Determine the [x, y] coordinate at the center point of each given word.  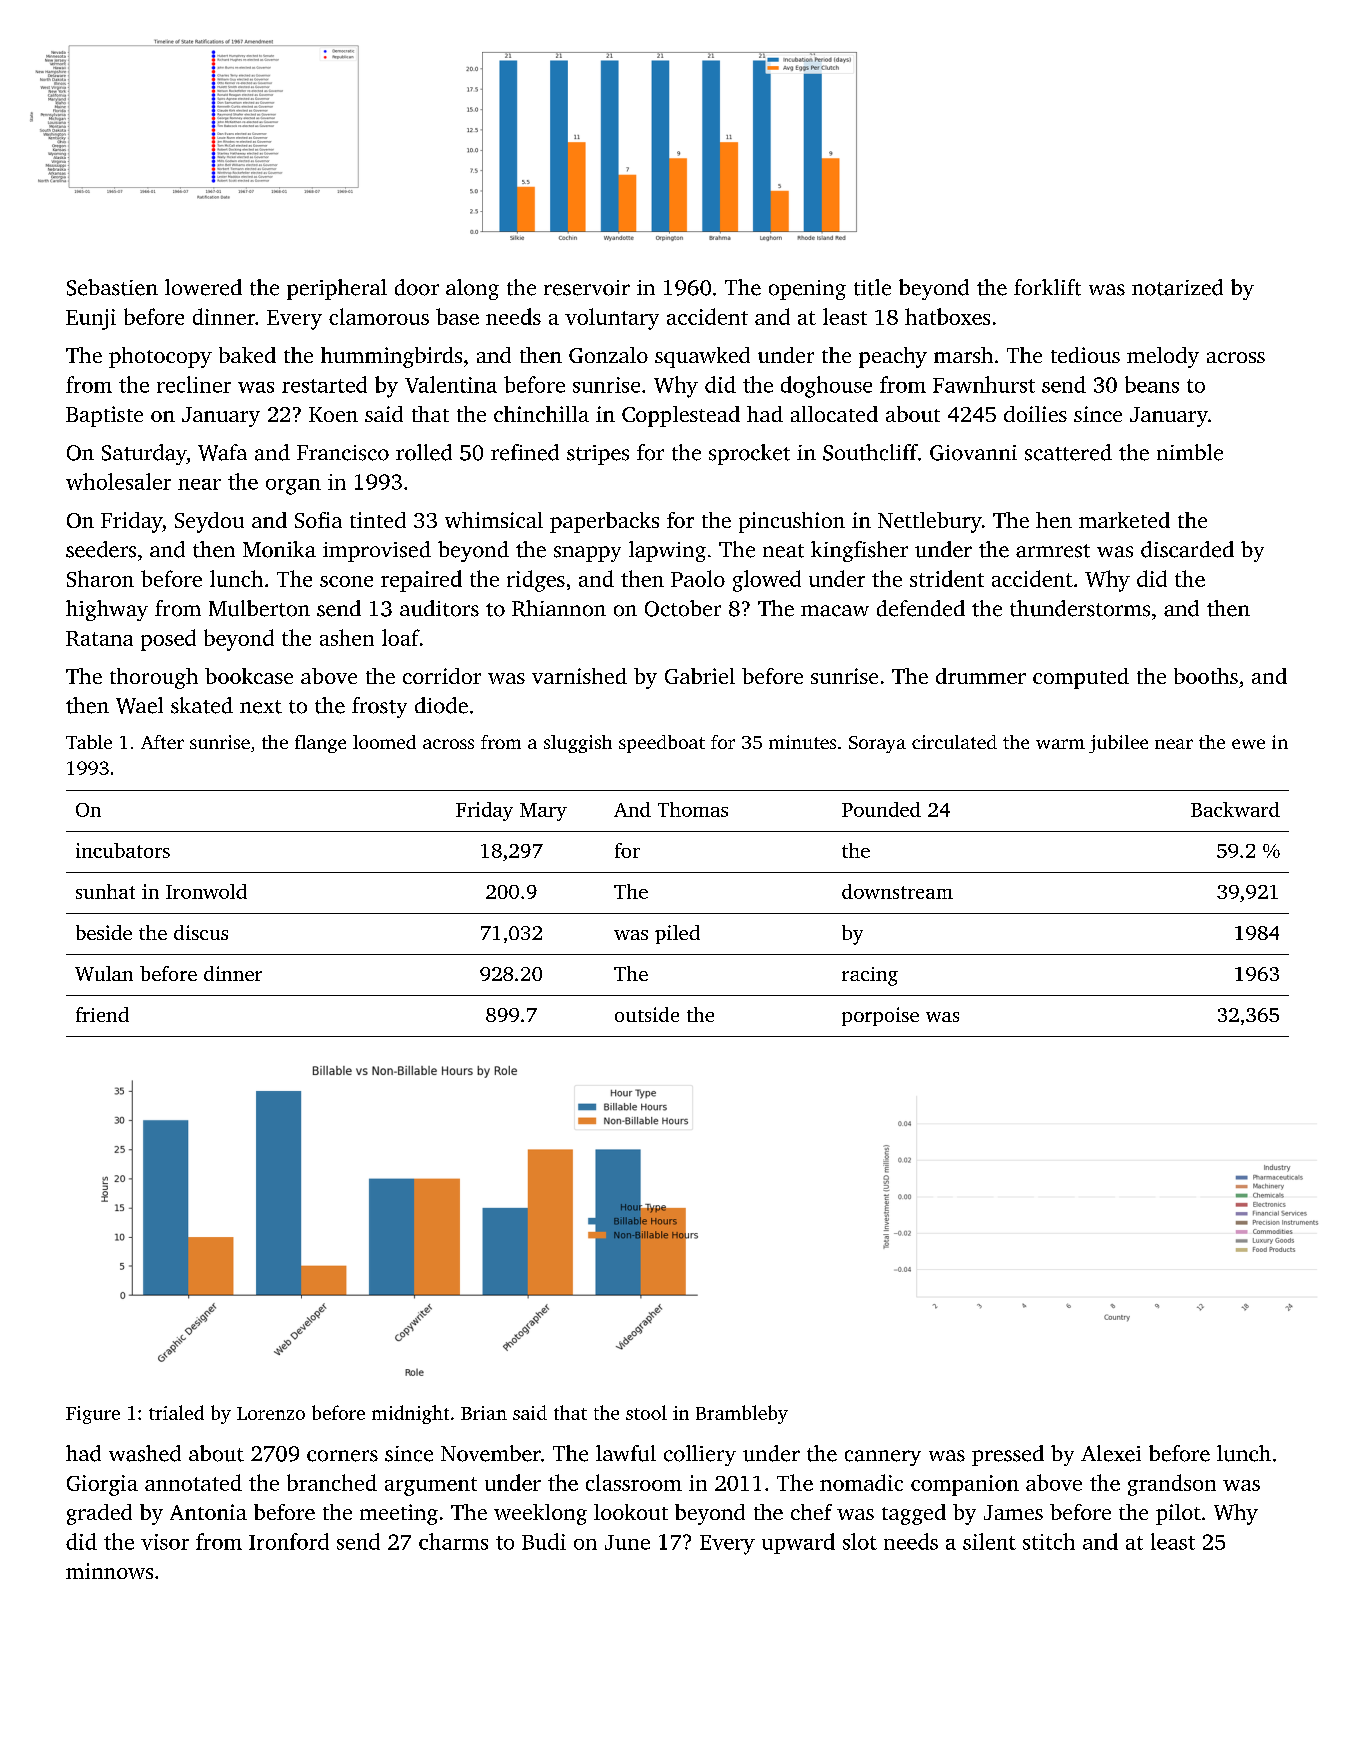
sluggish [578, 744]
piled [677, 934]
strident [947, 578]
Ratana [99, 638]
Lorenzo [271, 1413]
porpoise [880, 1016]
